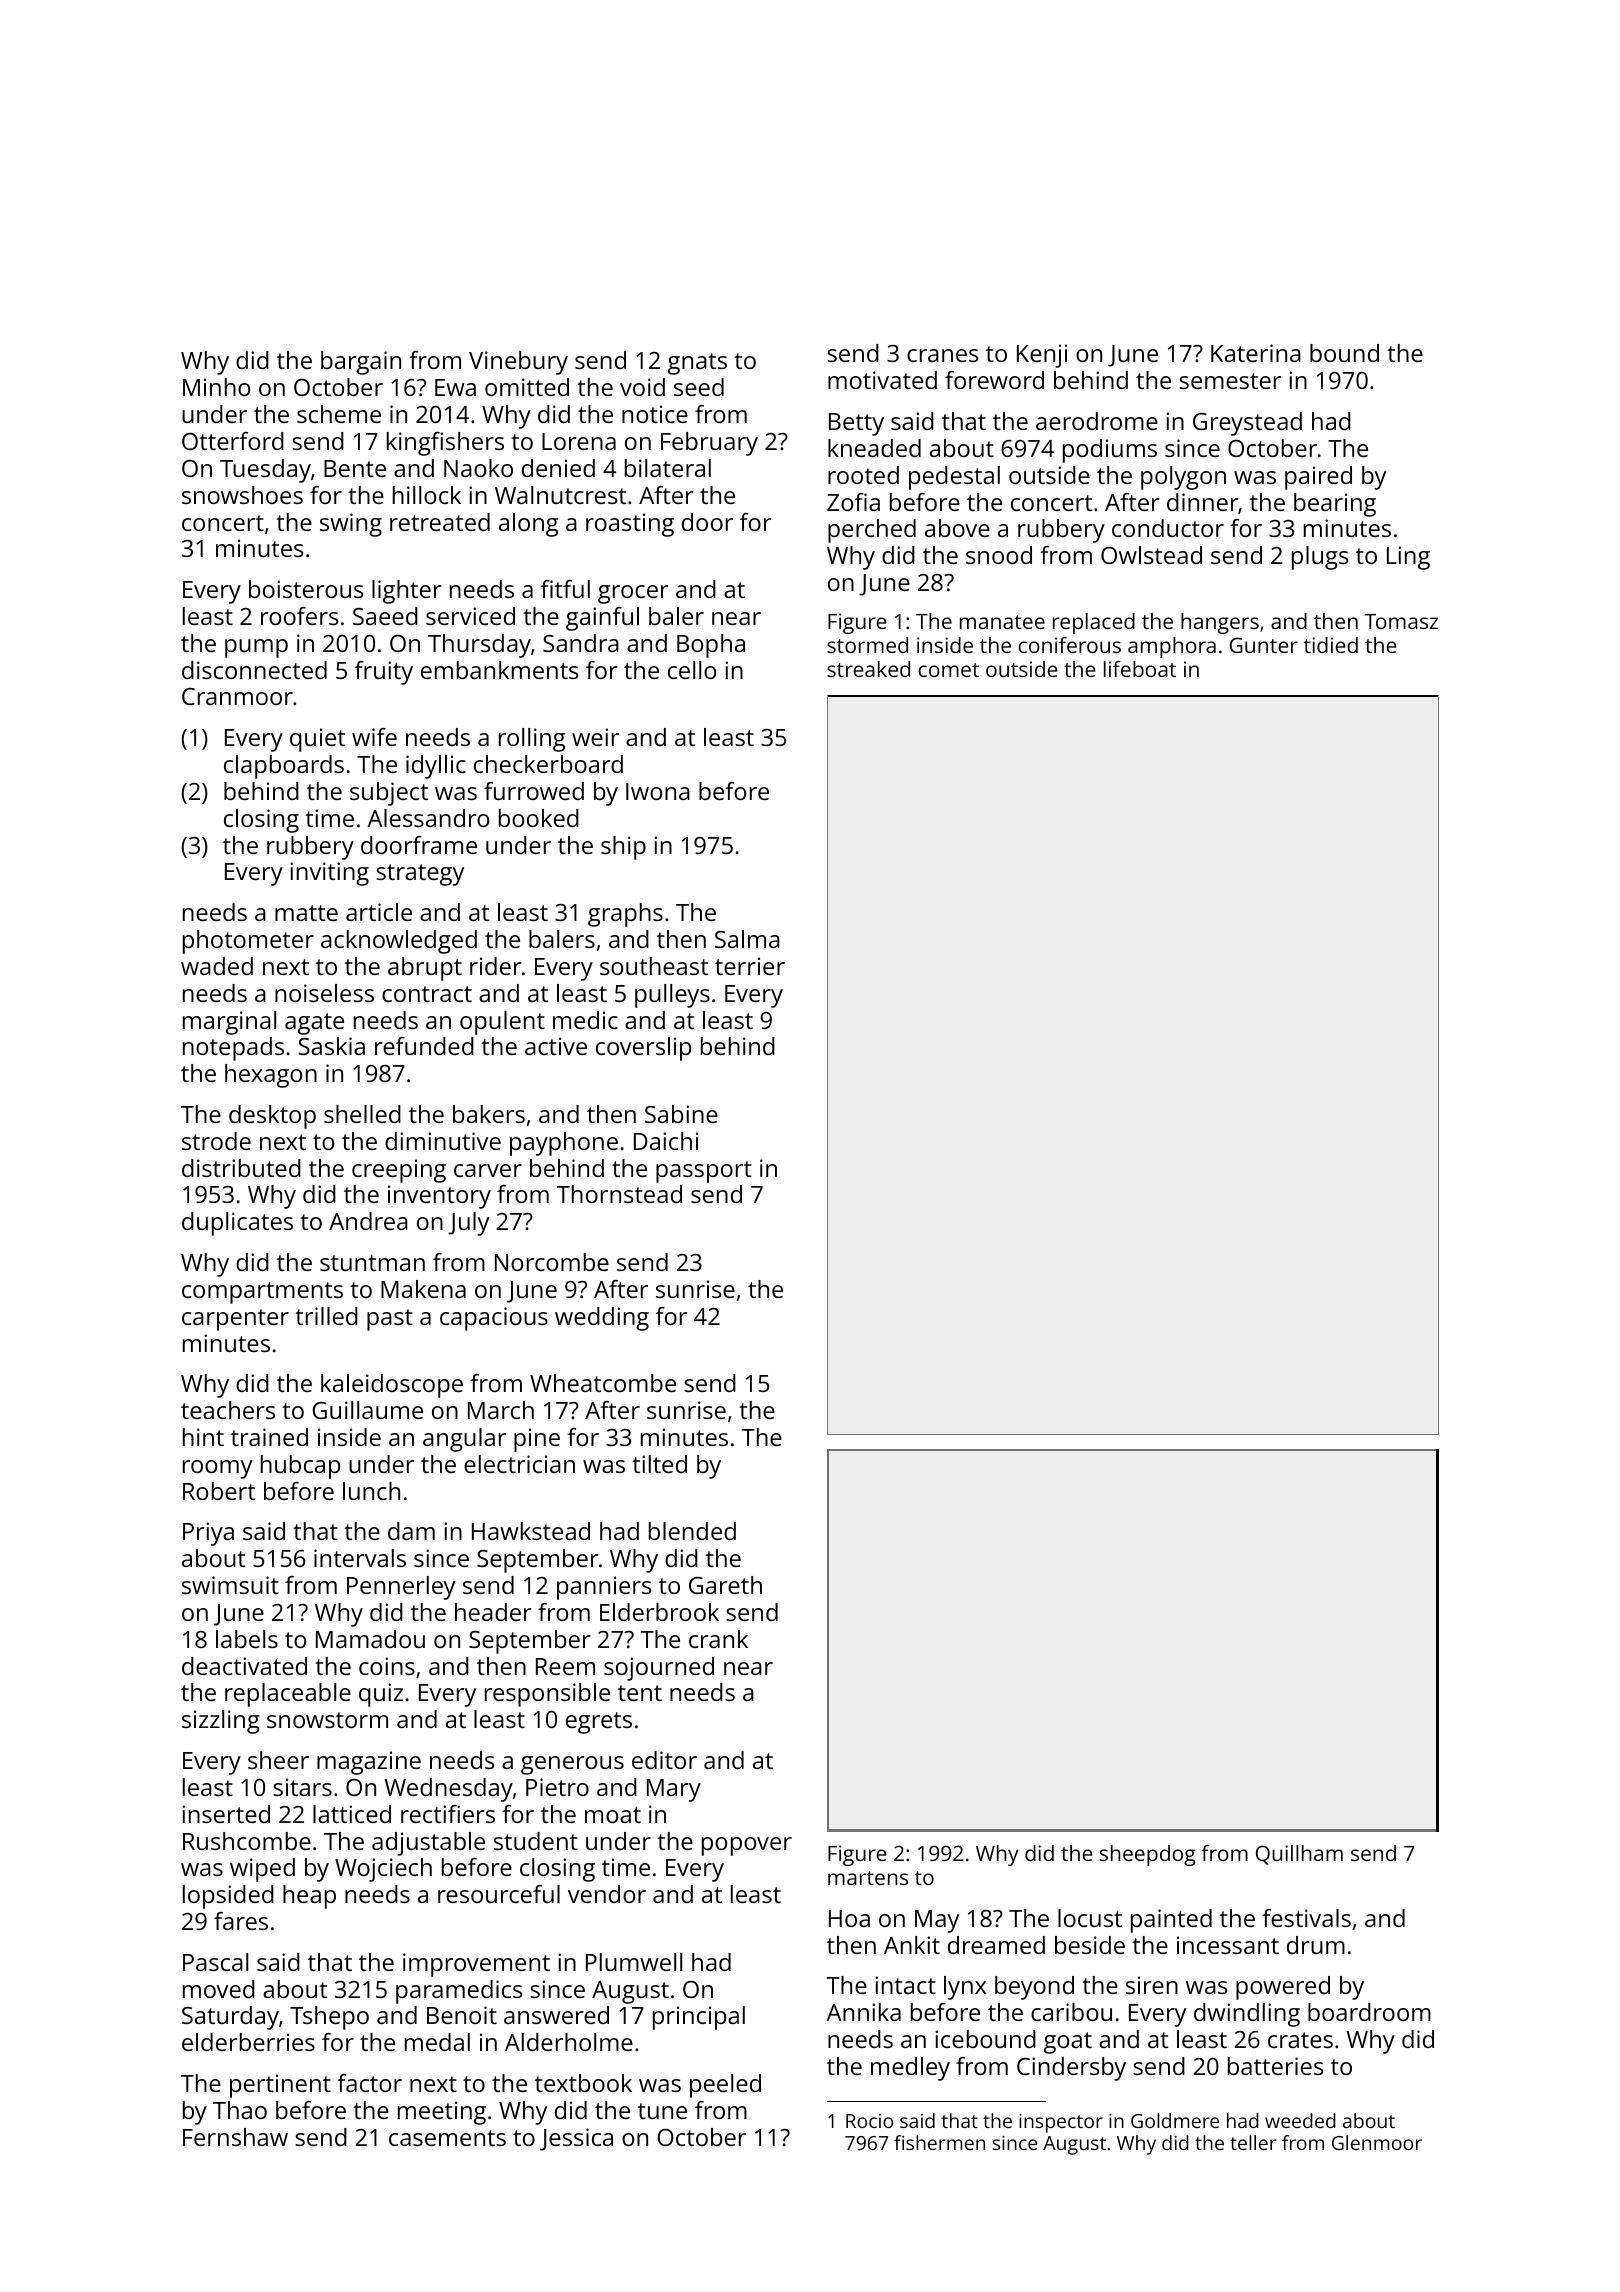  Describe the element at coordinates (428, 1844) in the screenshot. I see `adjustable` at that location.
